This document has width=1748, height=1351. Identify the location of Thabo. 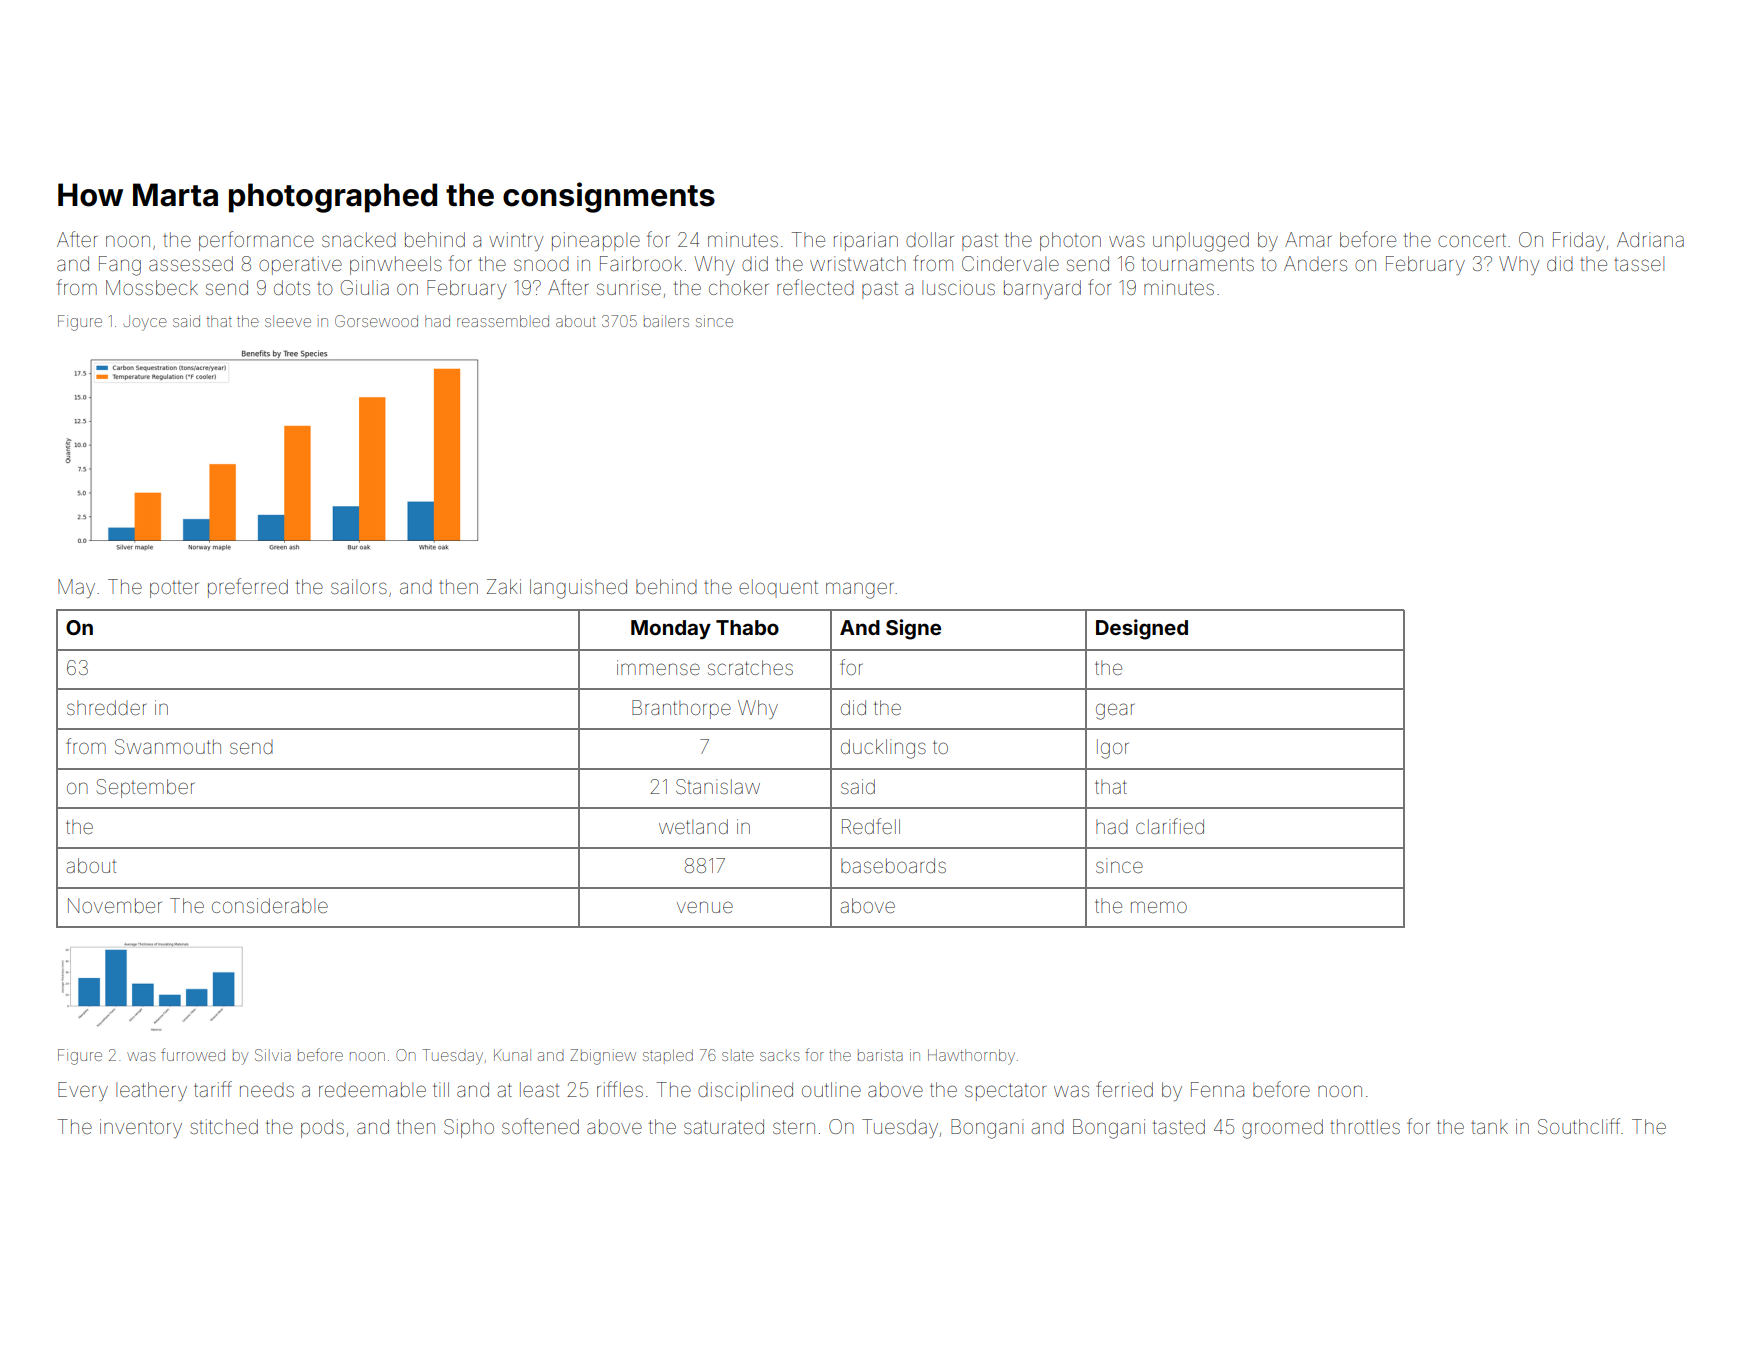
(747, 627).
